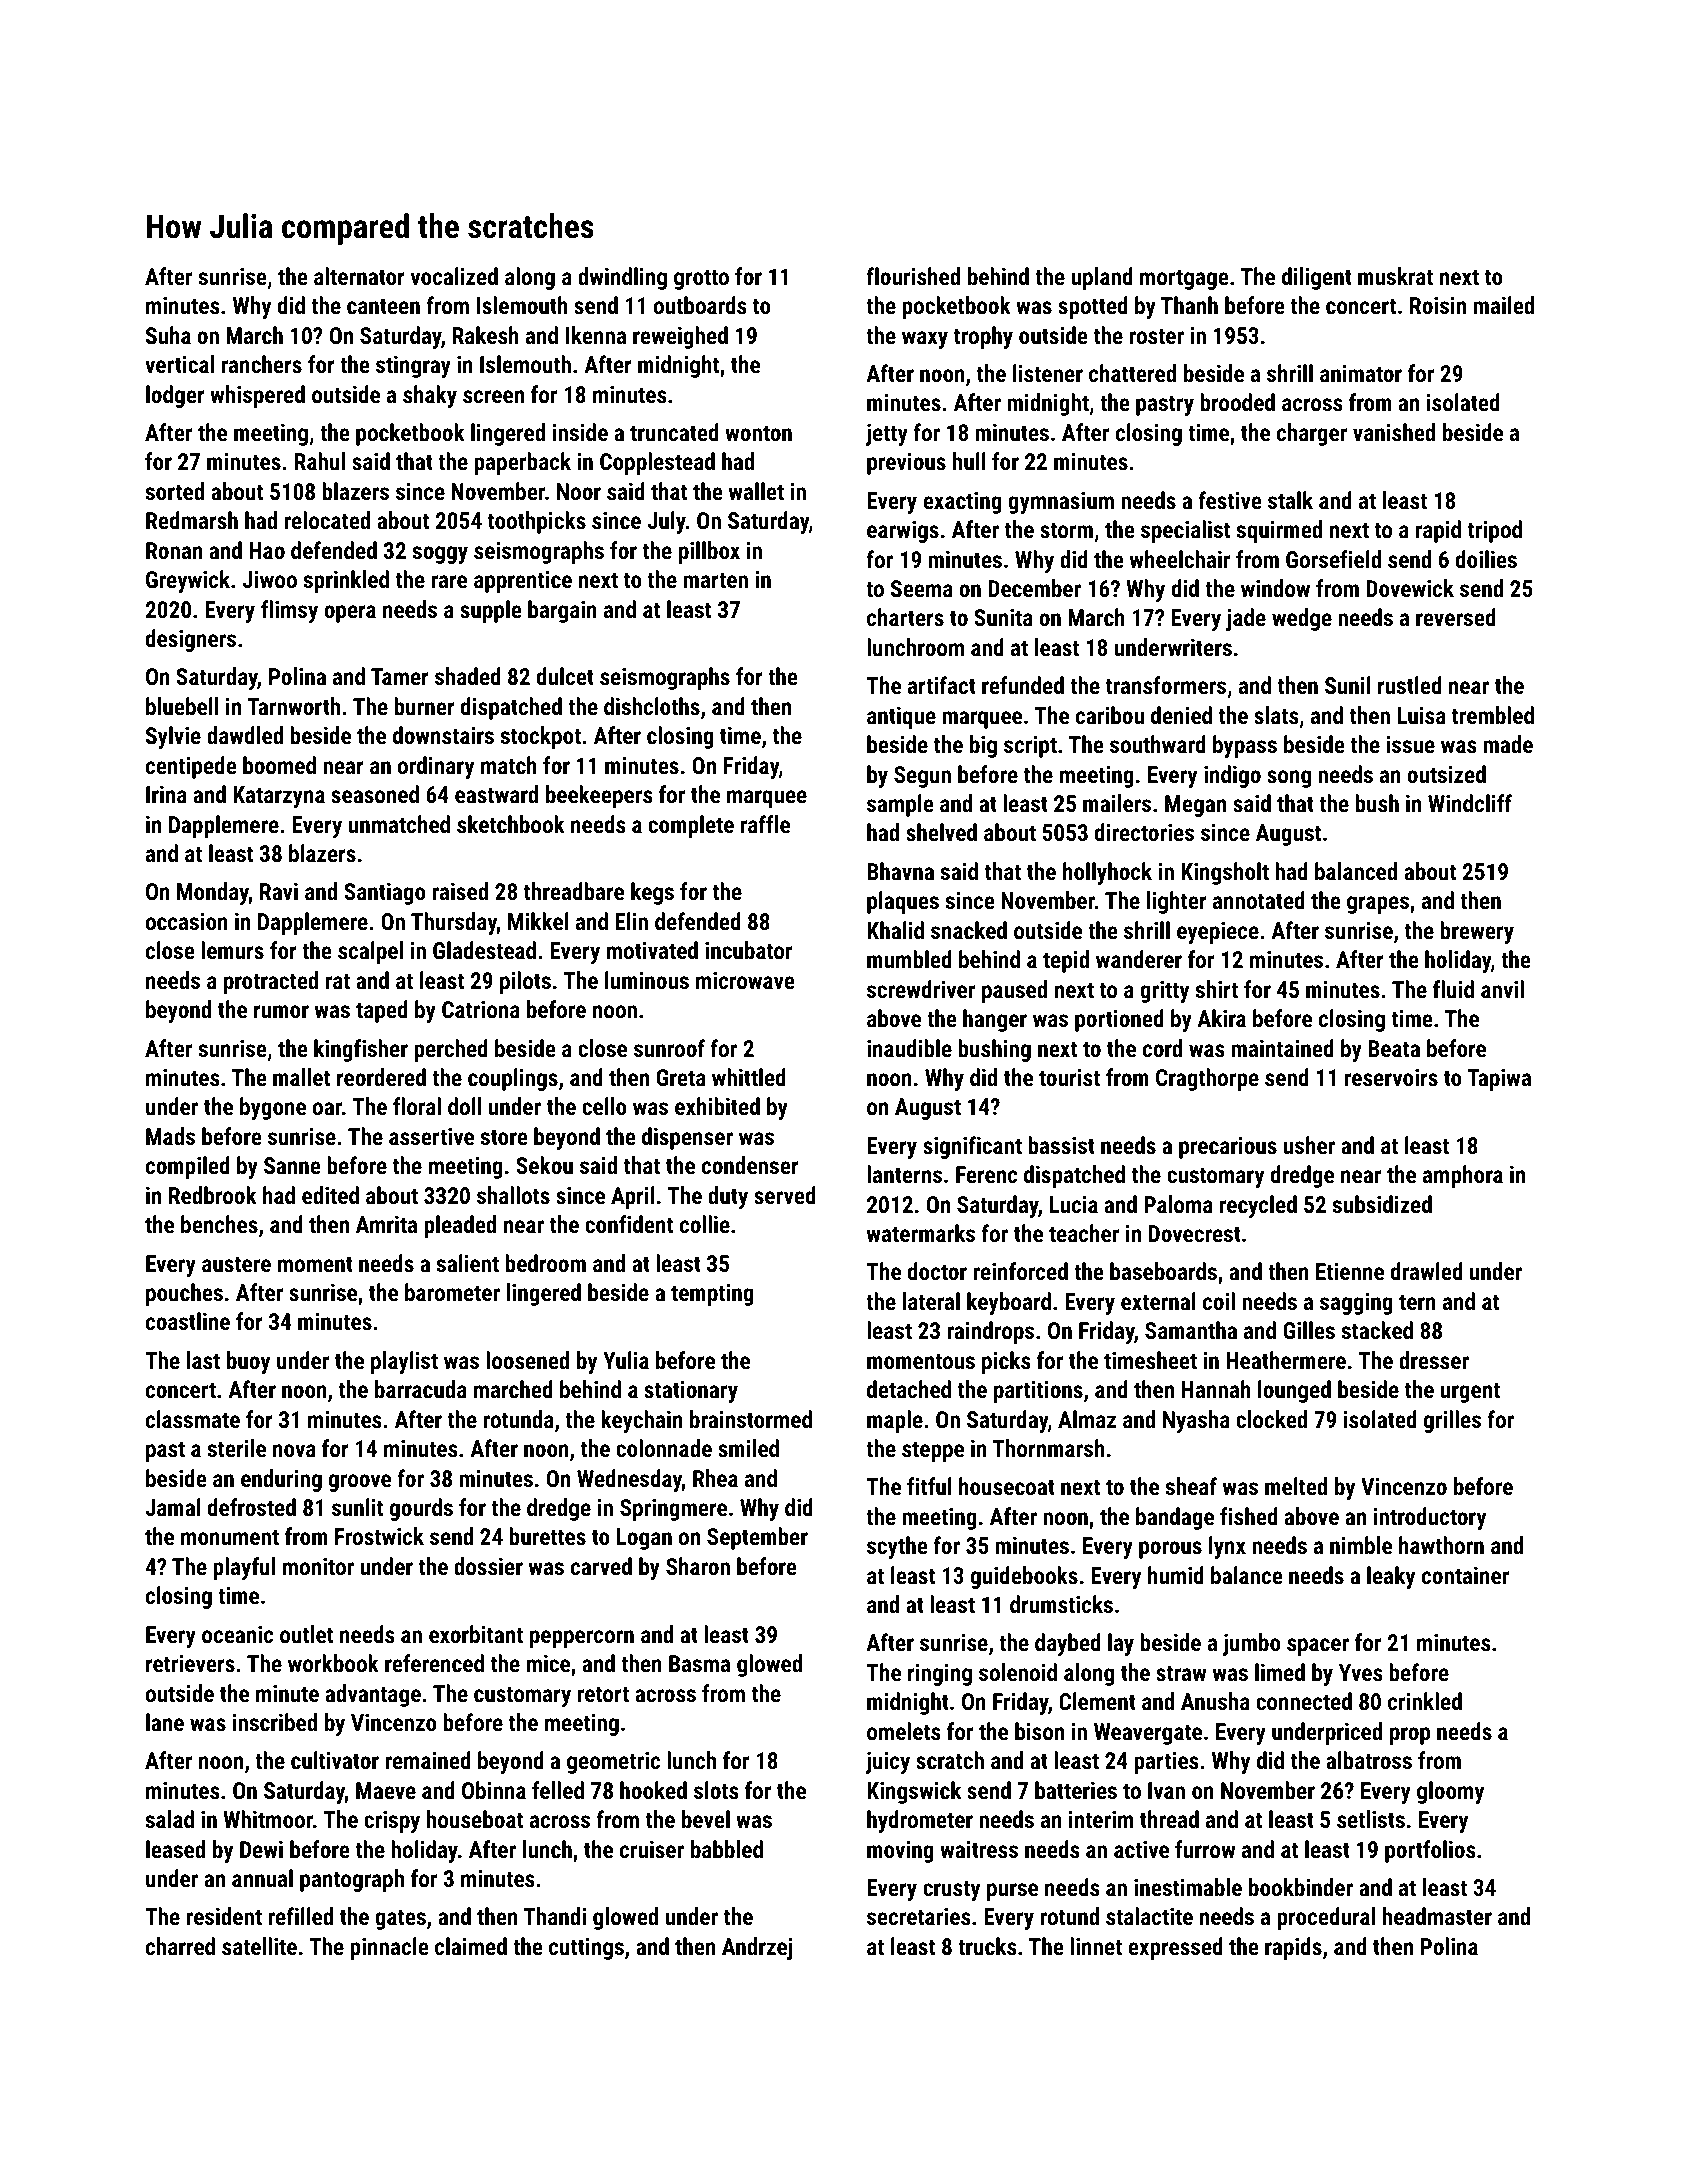 Image resolution: width=1683 pixels, height=2178 pixels. I want to click on expressed, so click(1175, 1948).
